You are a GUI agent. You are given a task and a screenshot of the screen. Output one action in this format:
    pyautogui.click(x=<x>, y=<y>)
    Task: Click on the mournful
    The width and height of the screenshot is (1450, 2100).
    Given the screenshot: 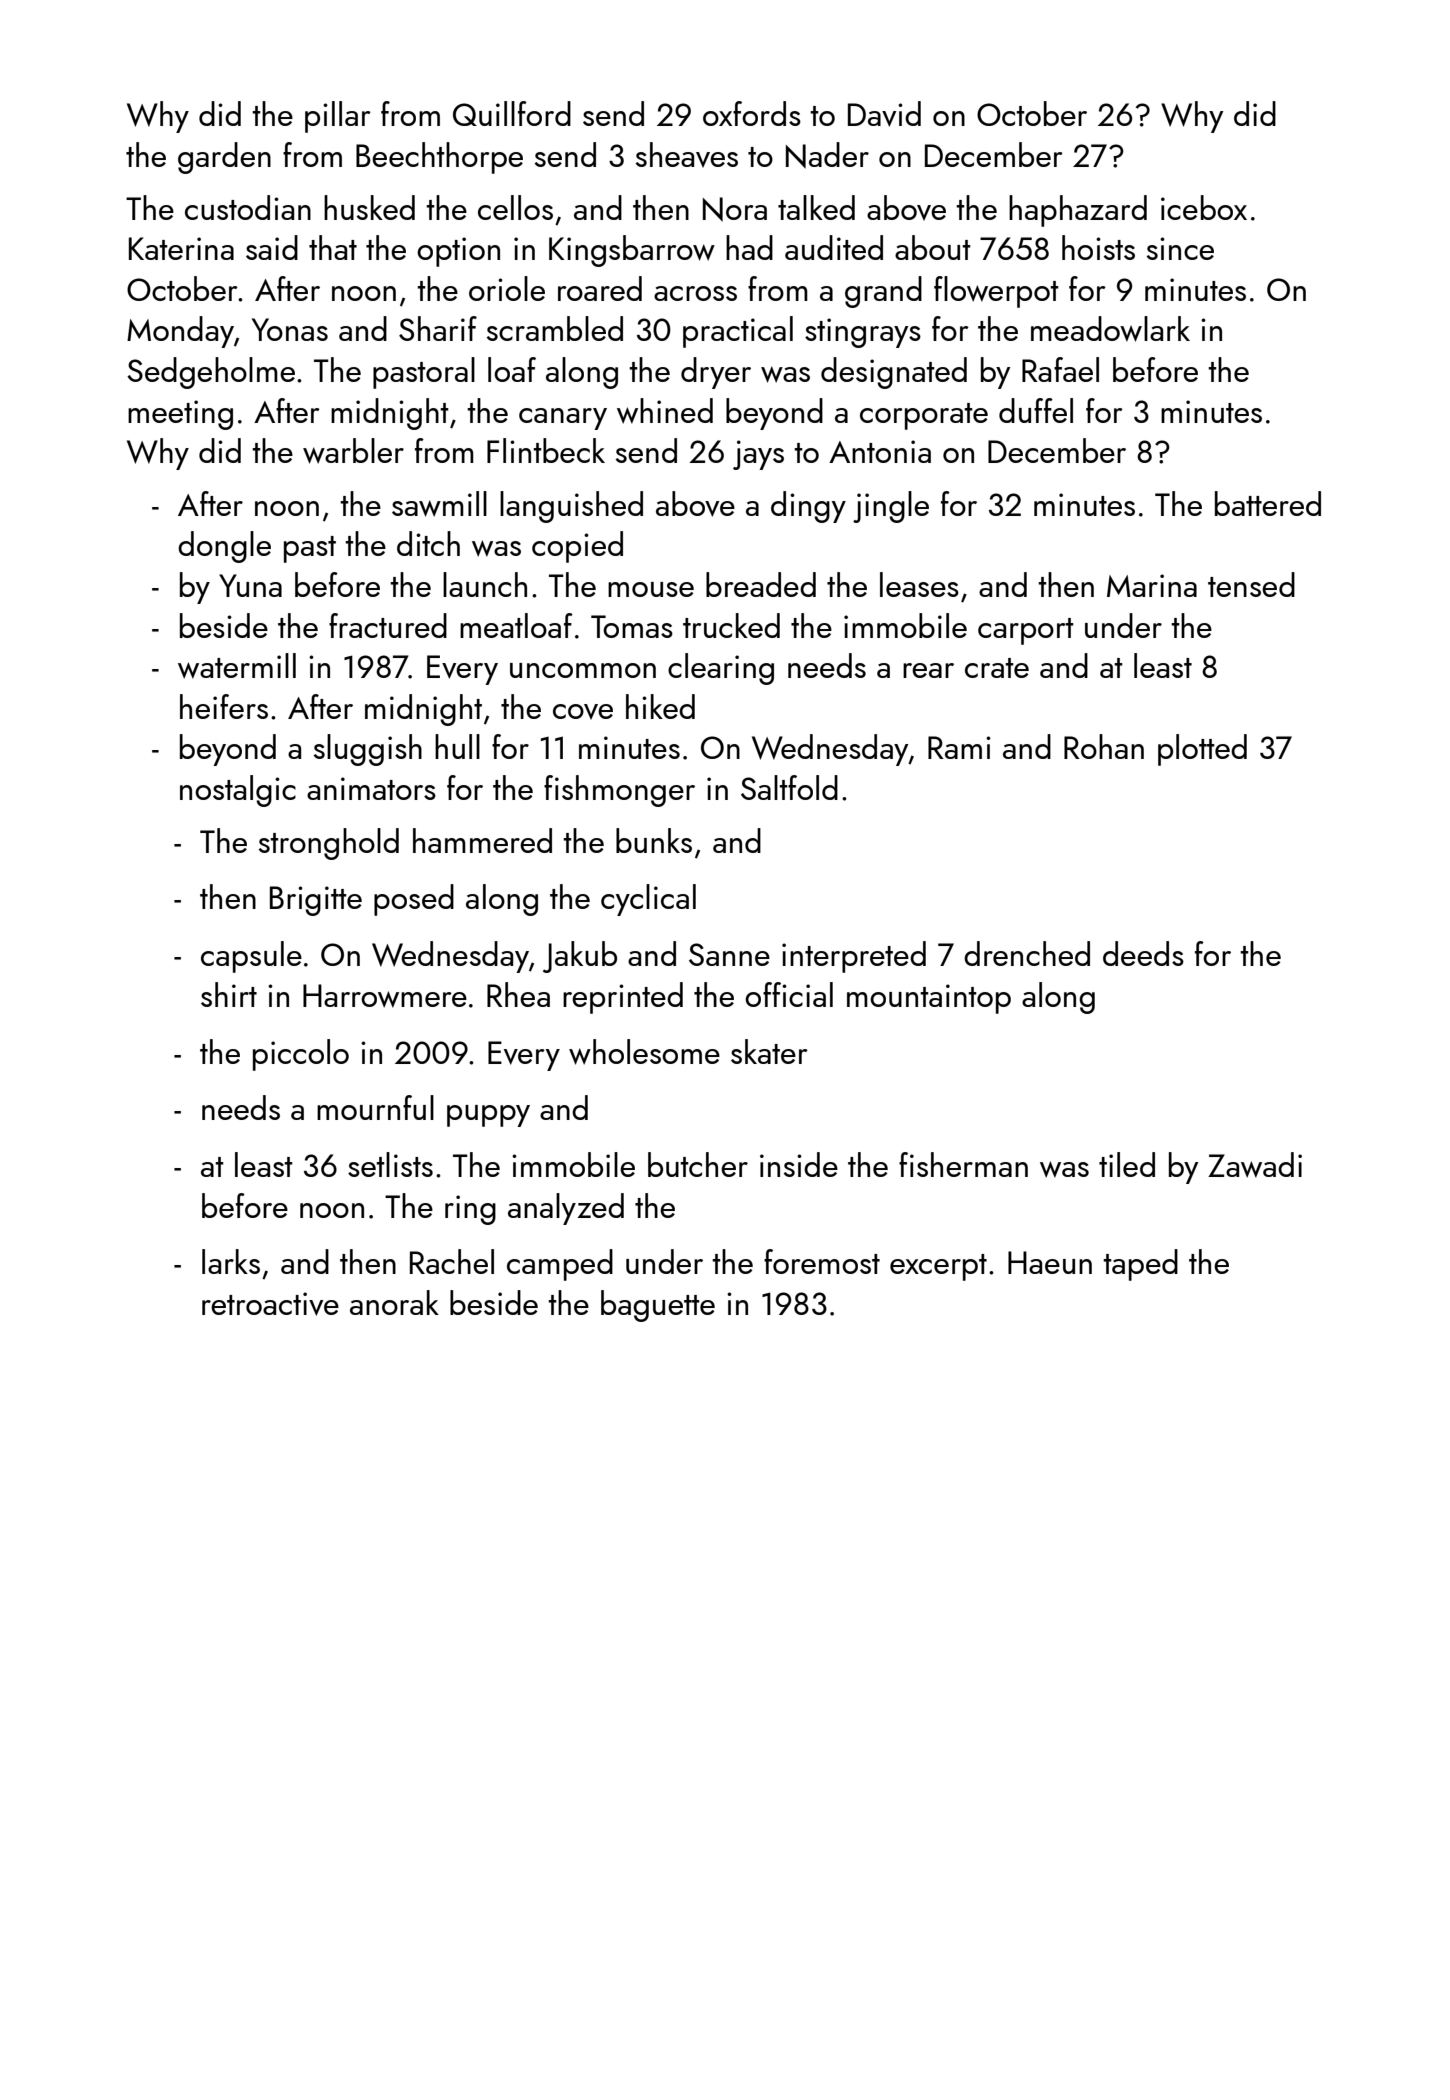 What is the action you would take?
    pyautogui.click(x=375, y=1107)
